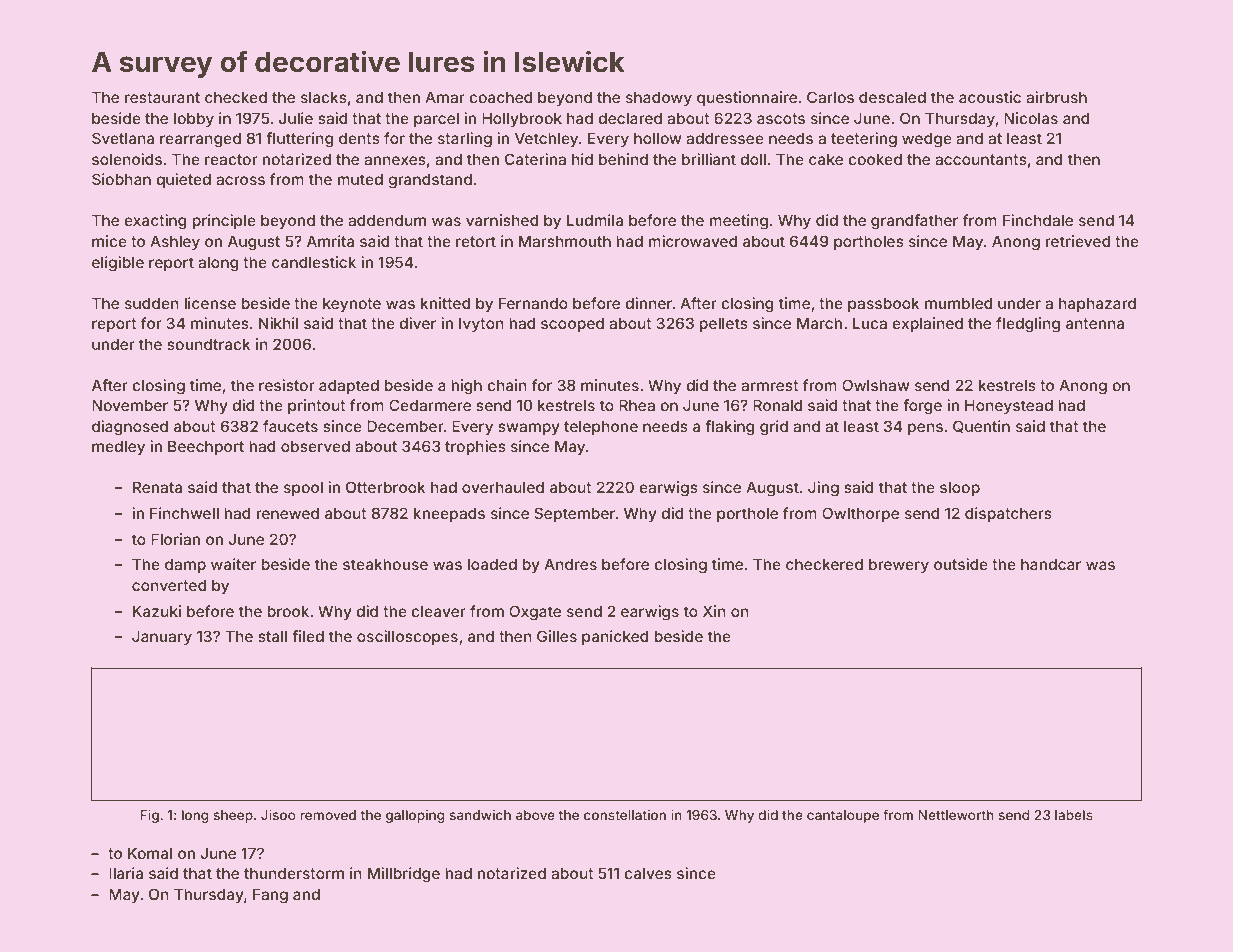  I want to click on slacks, so click(324, 97).
